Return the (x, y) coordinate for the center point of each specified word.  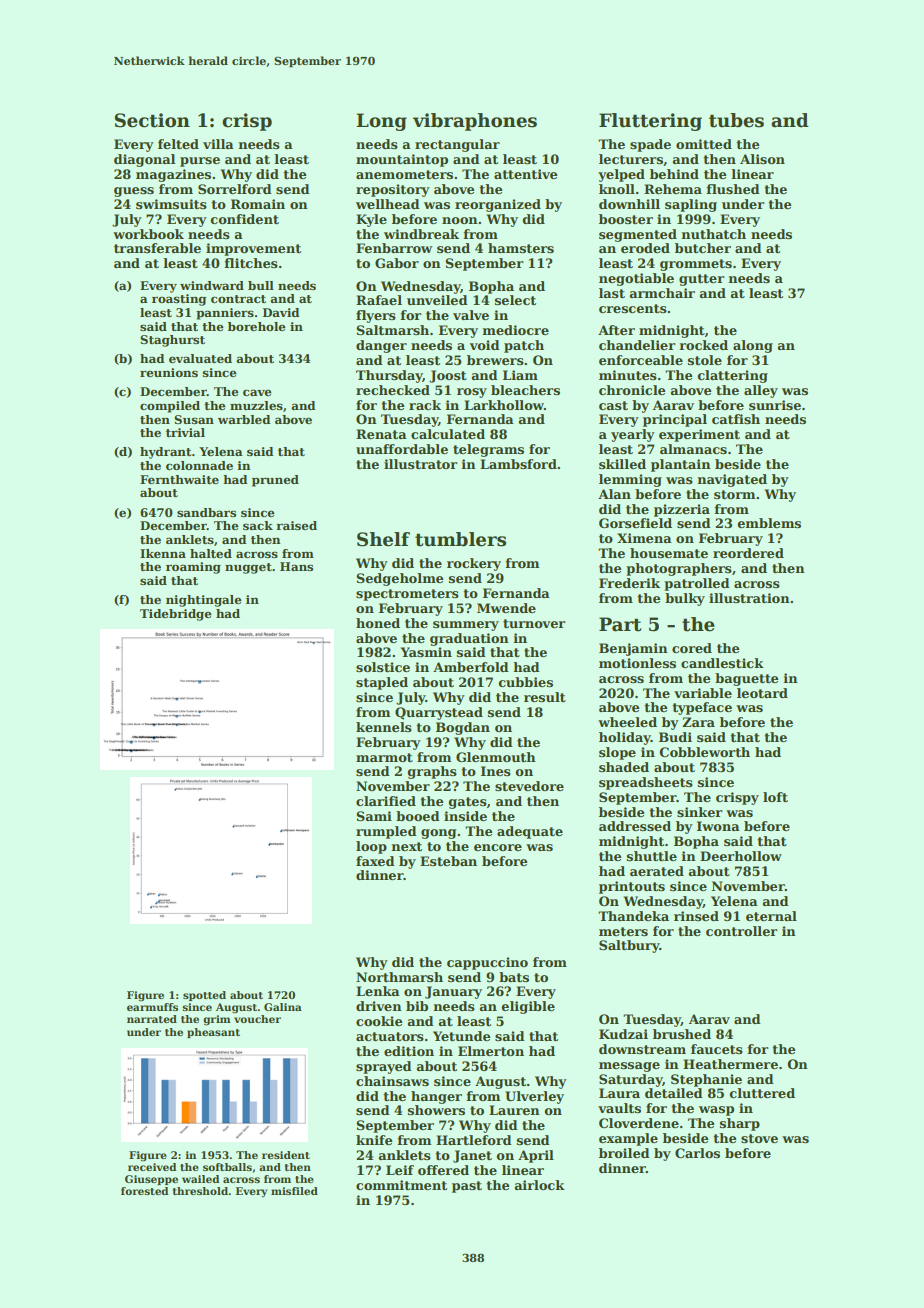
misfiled (294, 1191)
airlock (540, 1185)
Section (152, 120)
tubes (736, 120)
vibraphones (475, 122)
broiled (624, 1153)
